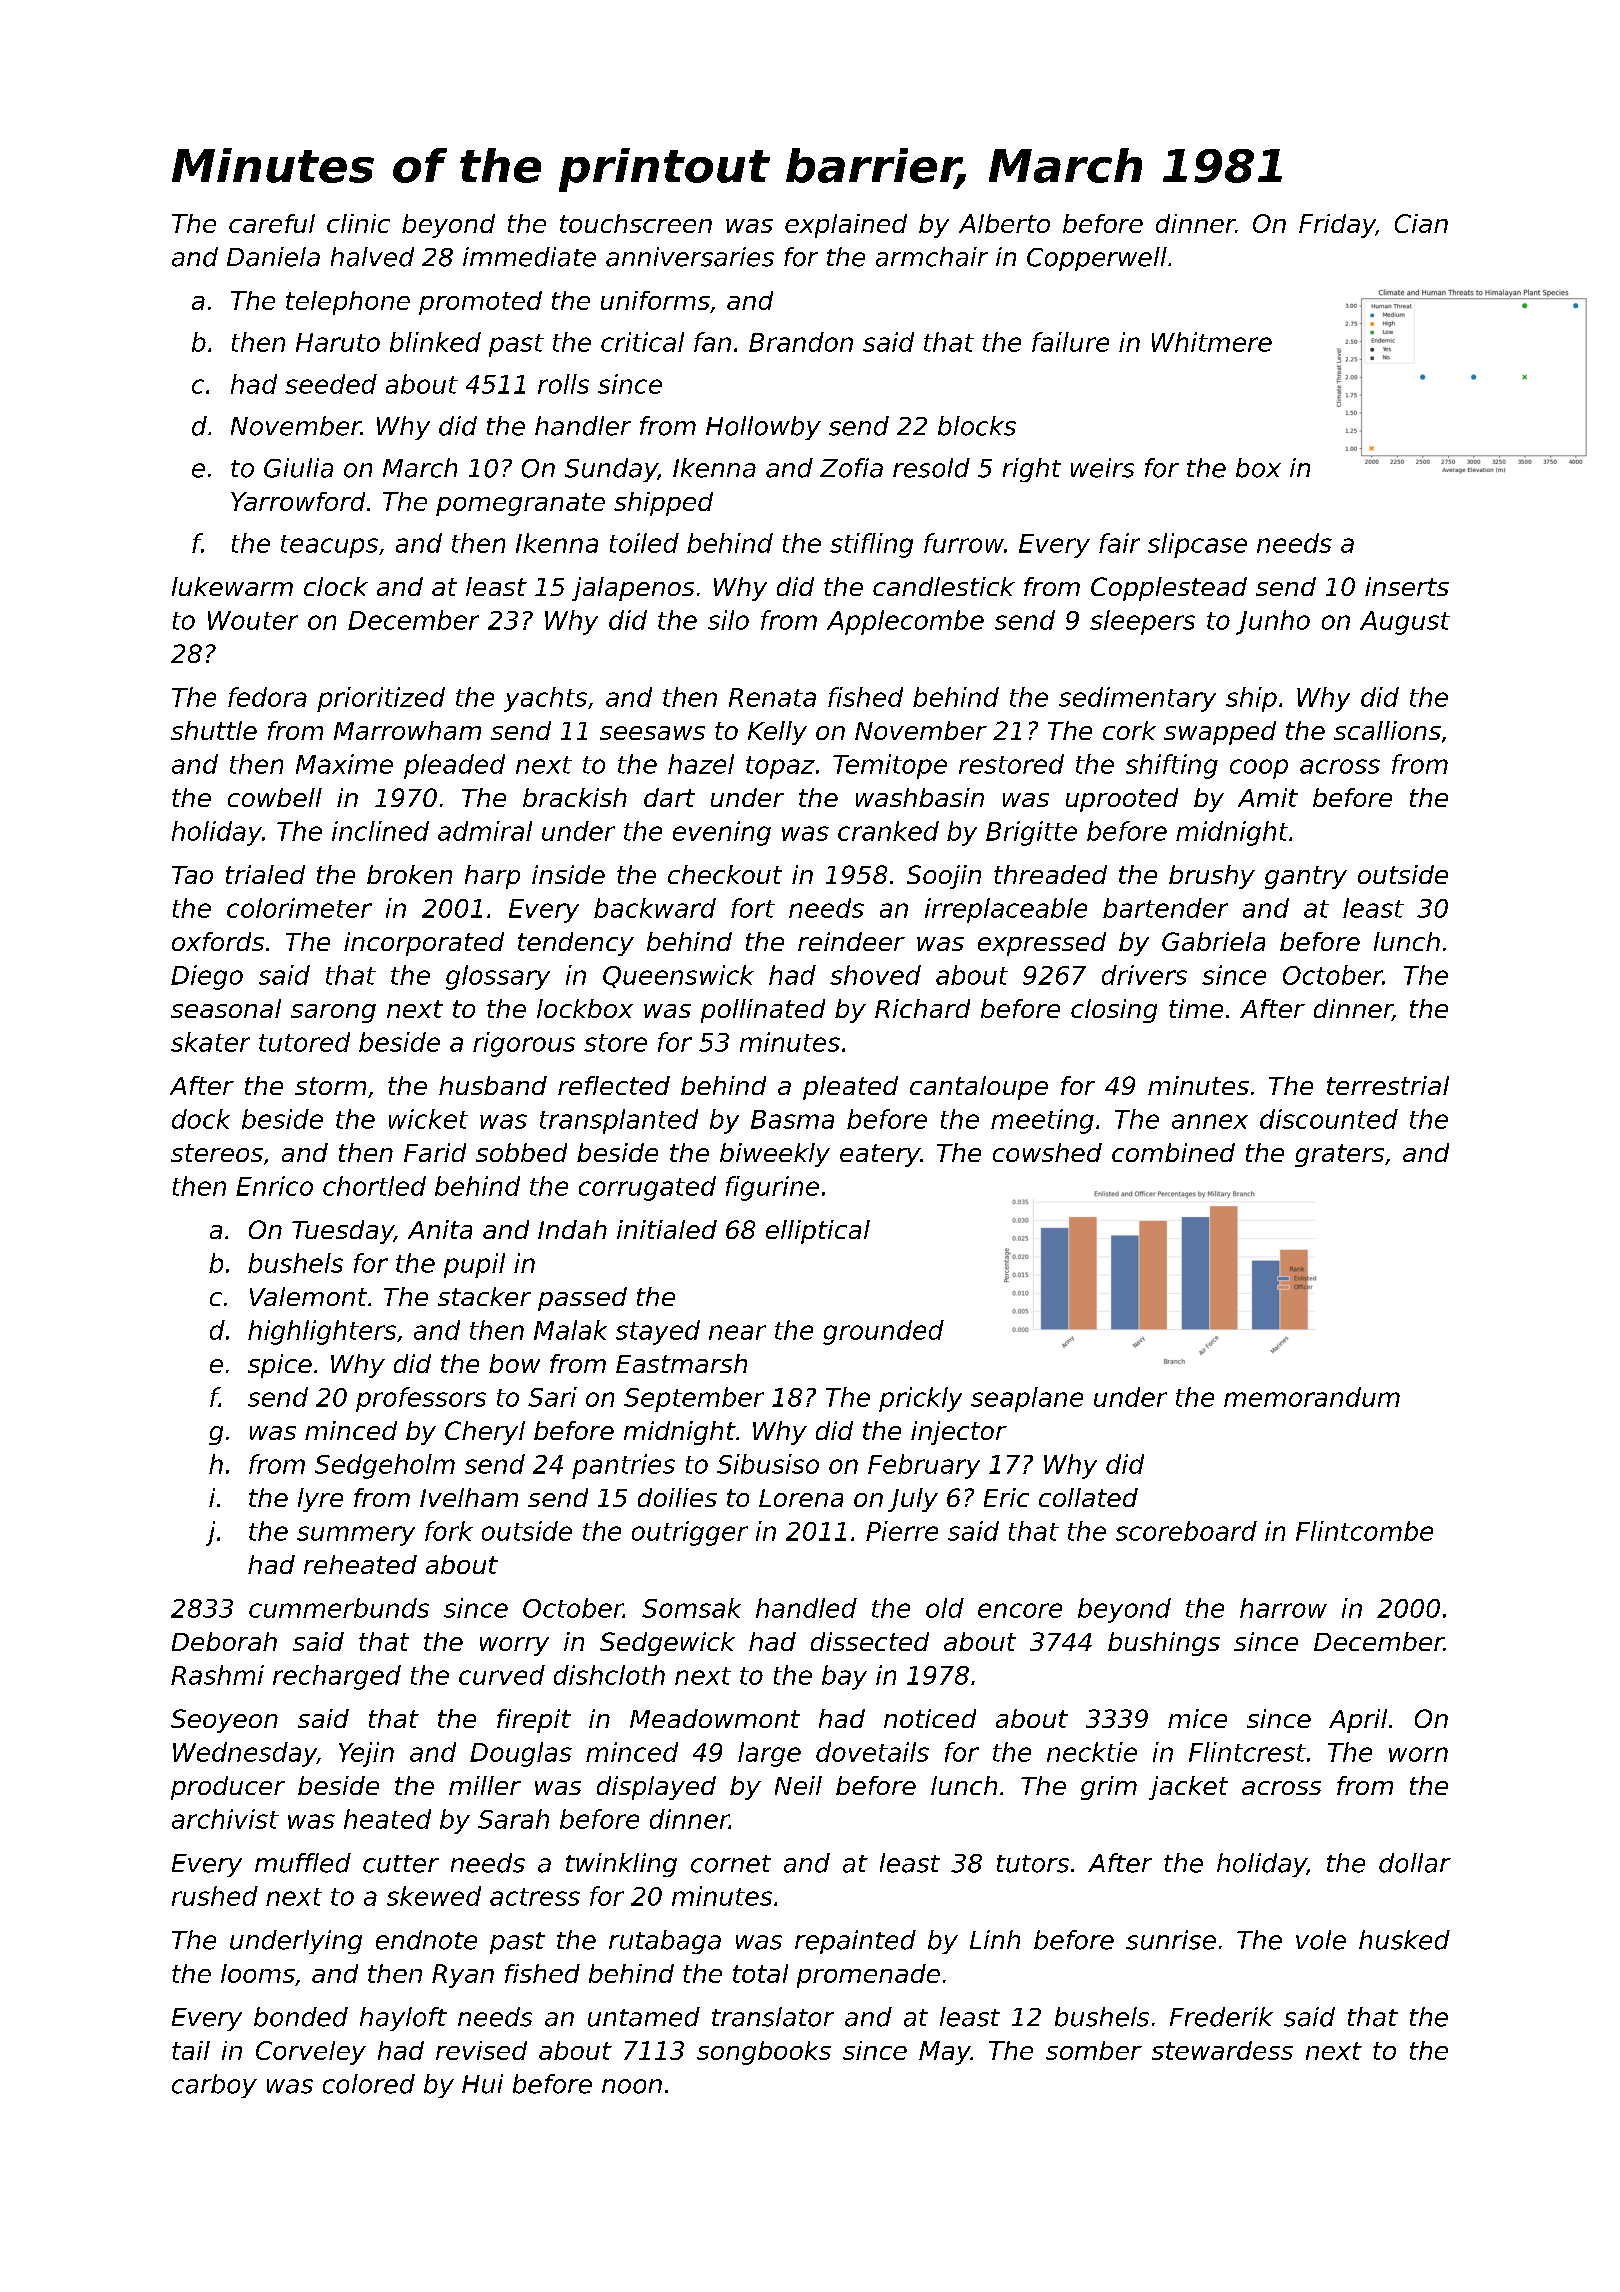  I want to click on somber, so click(1094, 2050).
